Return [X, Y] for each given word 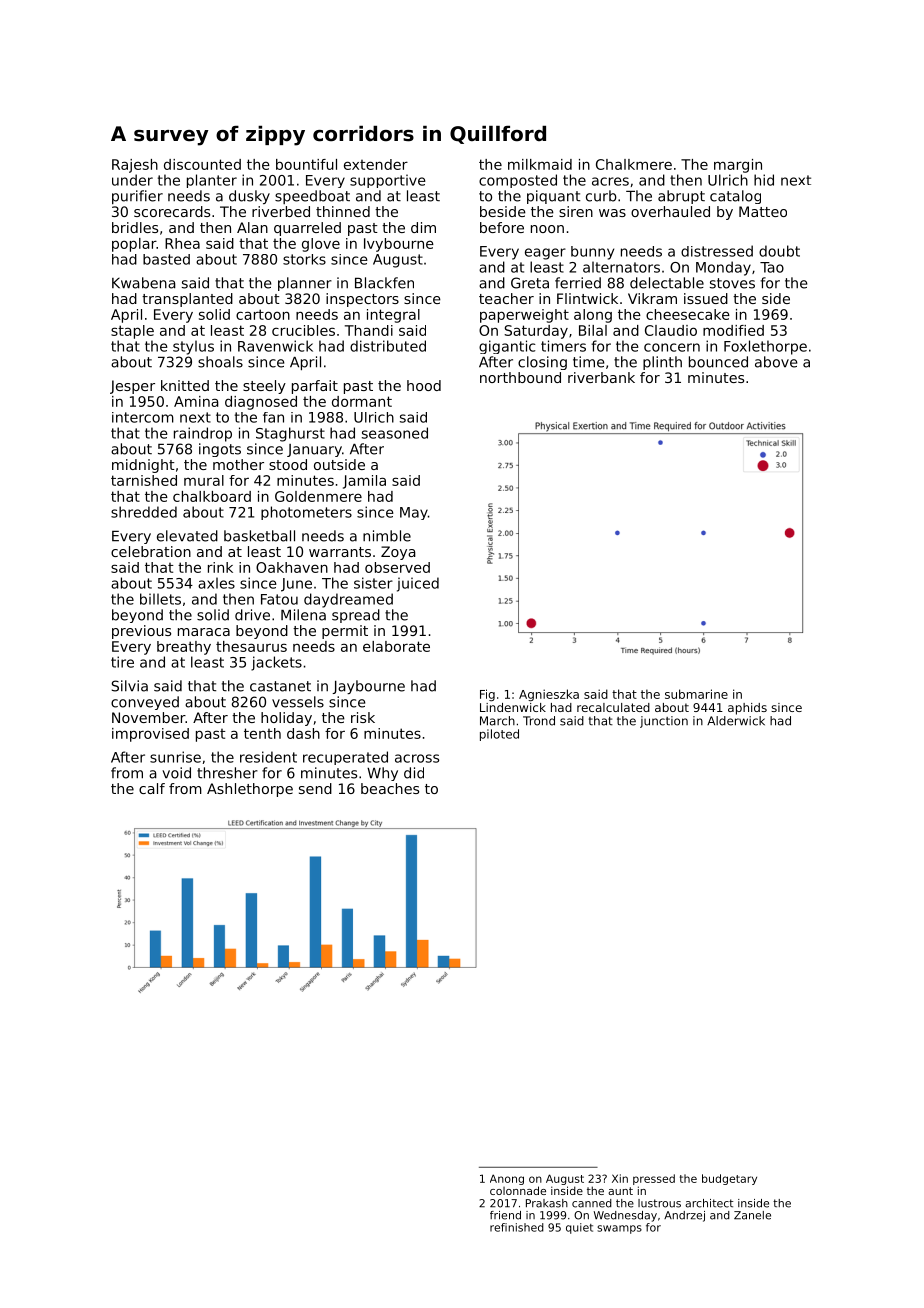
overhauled [670, 211]
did [414, 773]
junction [664, 722]
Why [382, 774]
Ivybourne [399, 245]
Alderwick [736, 721]
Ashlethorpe [250, 790]
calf [152, 788]
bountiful [306, 164]
